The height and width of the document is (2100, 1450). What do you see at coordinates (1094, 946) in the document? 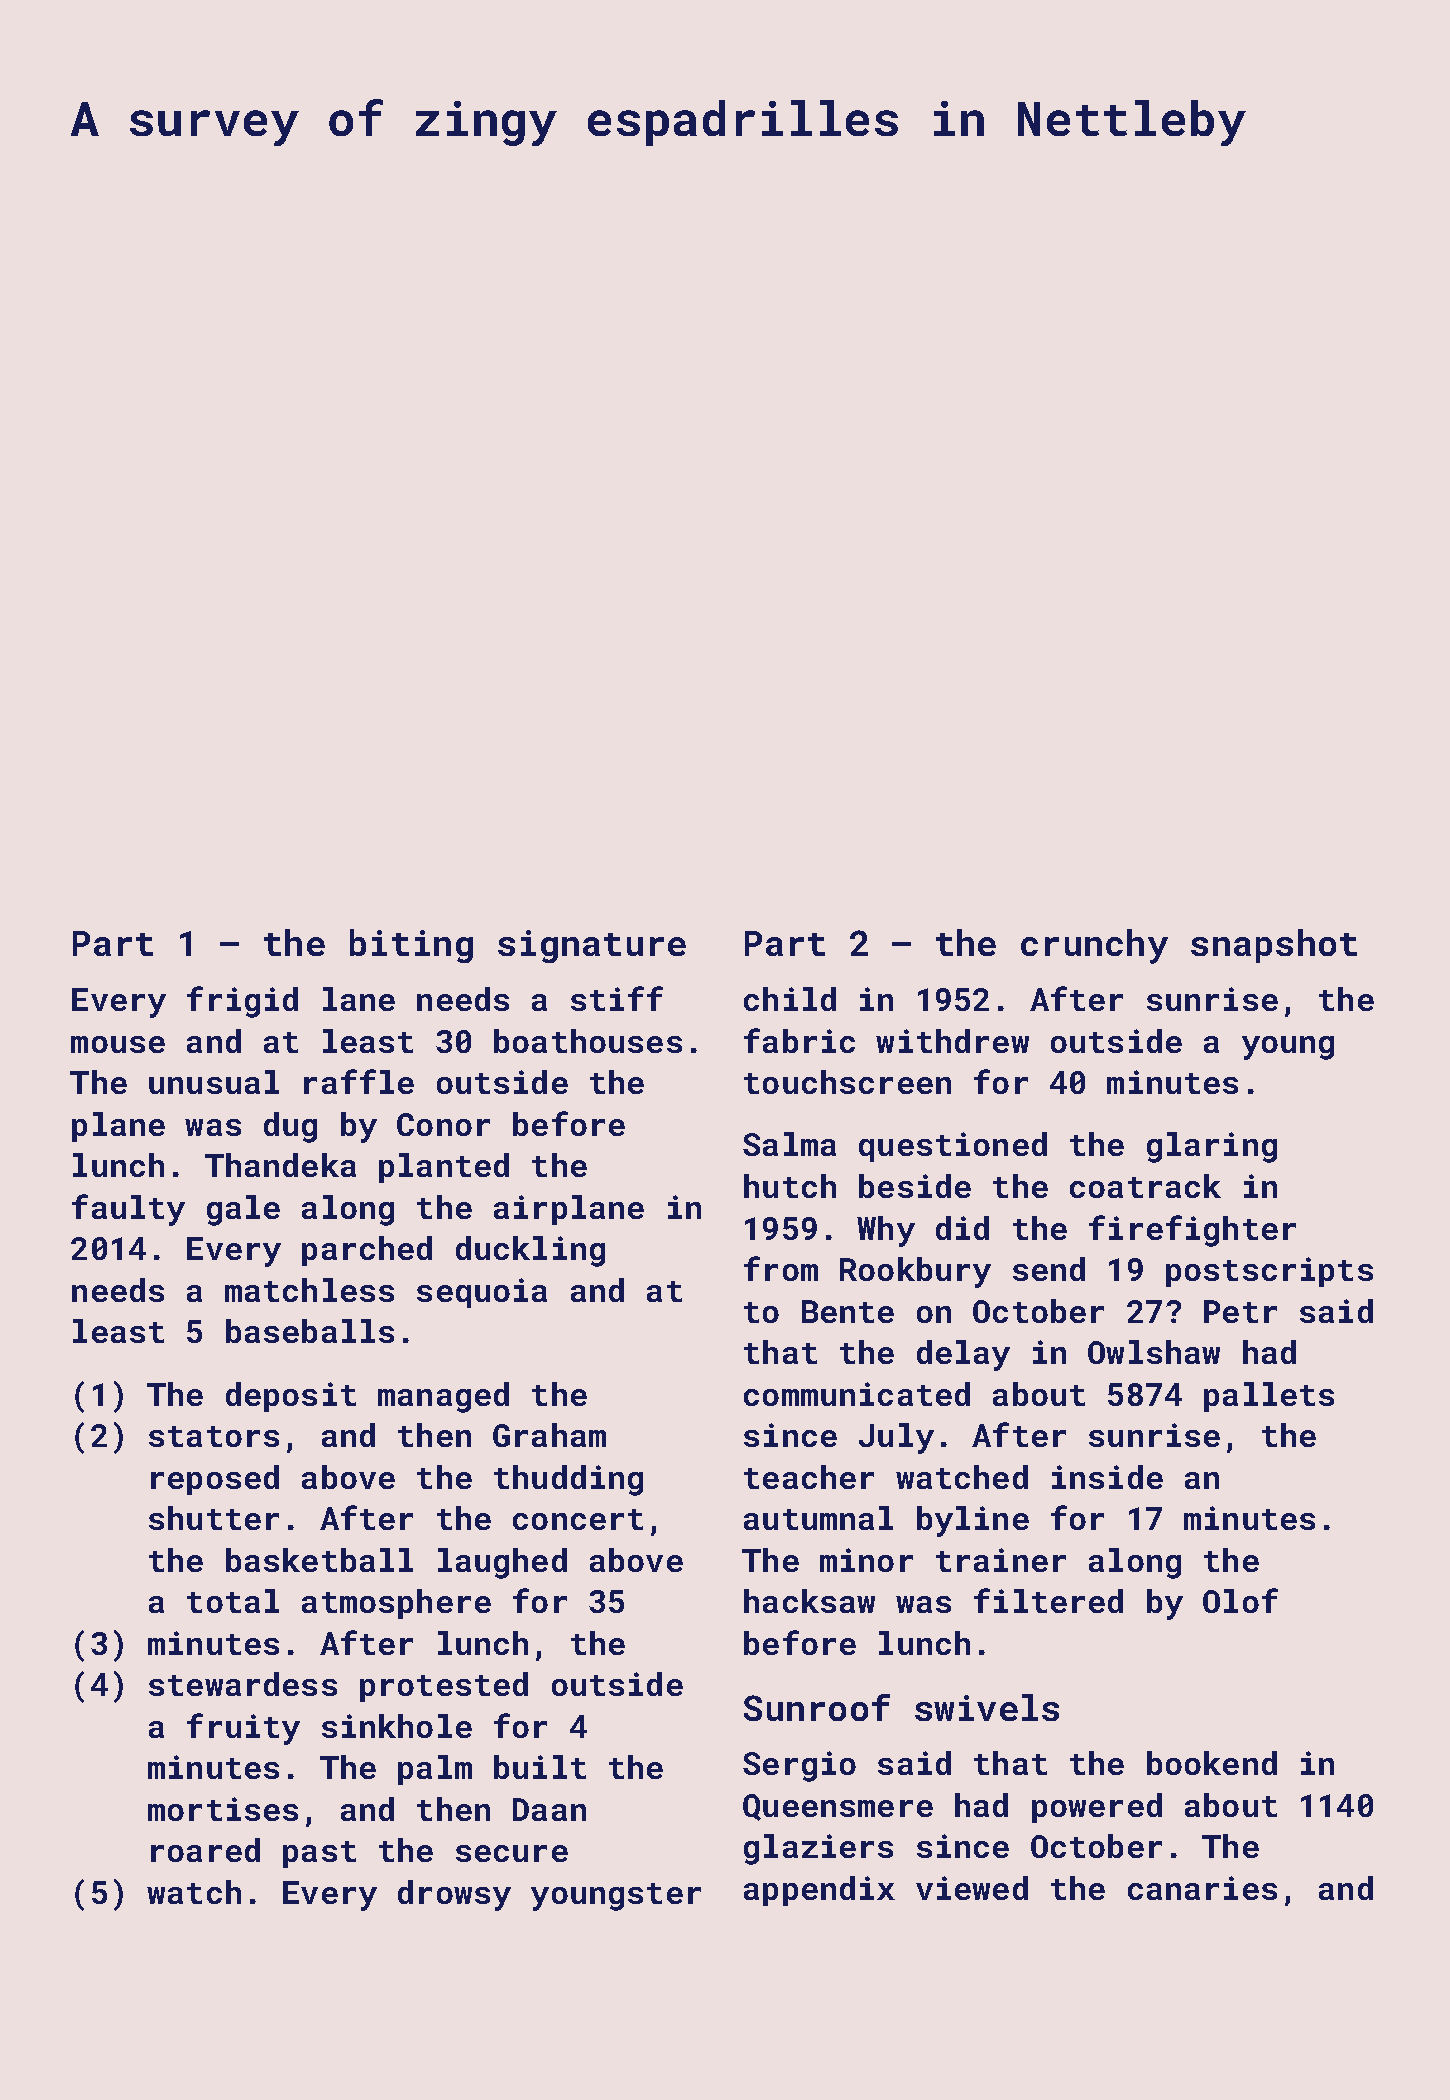
I see `crunchy` at bounding box center [1094, 946].
